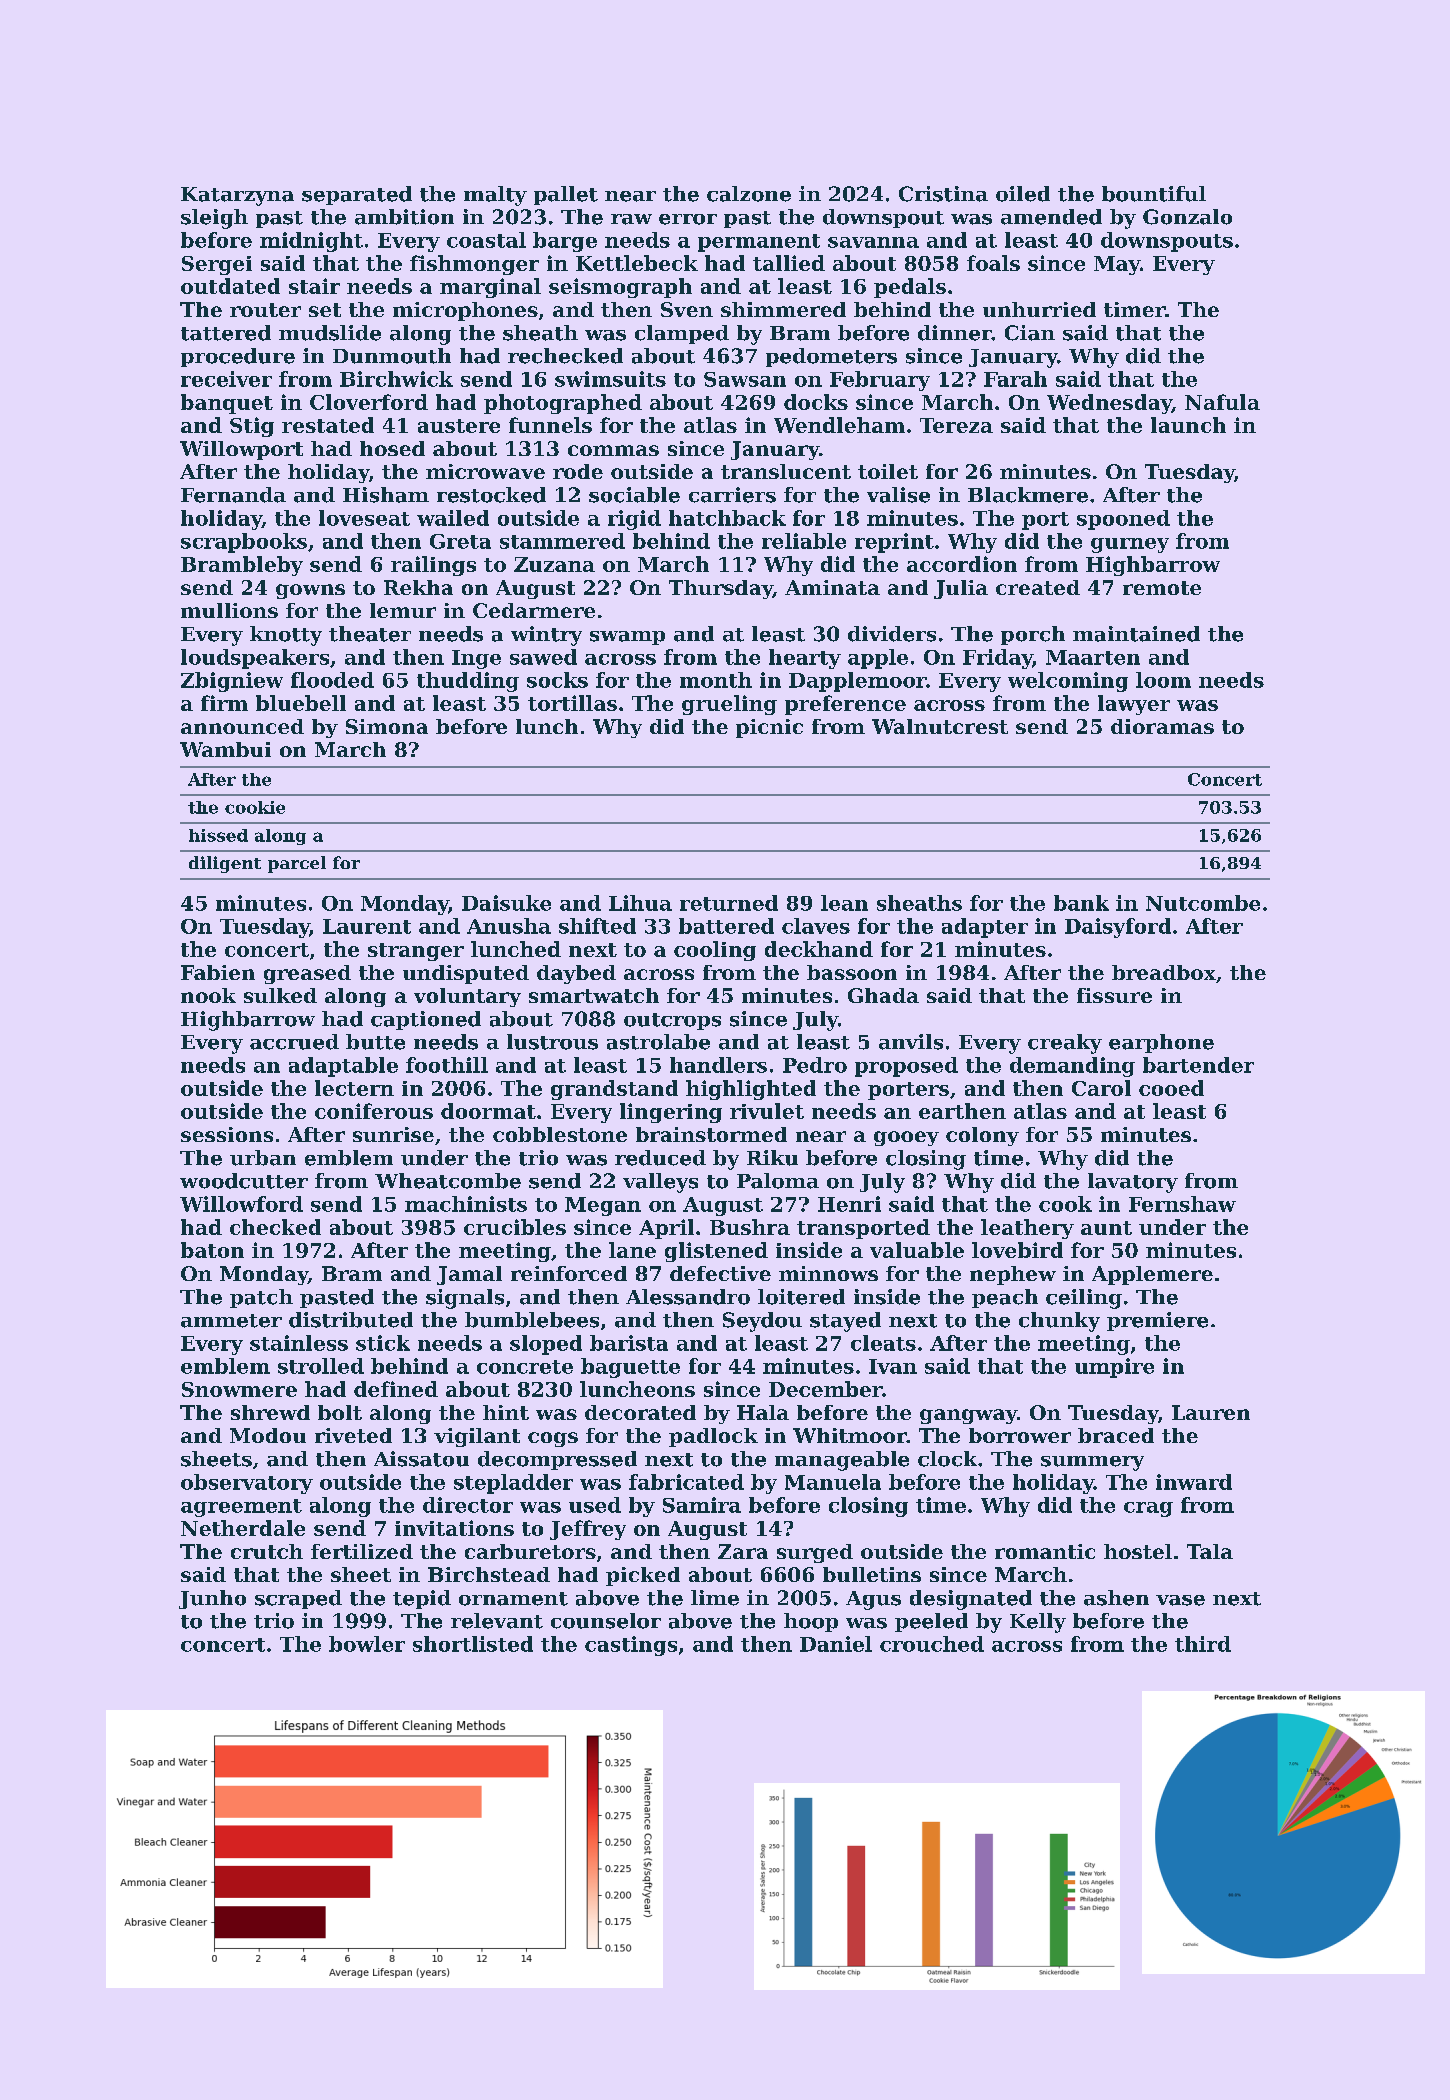 This document has height=2100, width=1450. What do you see at coordinates (1154, 194) in the document?
I see `bountiful` at bounding box center [1154, 194].
